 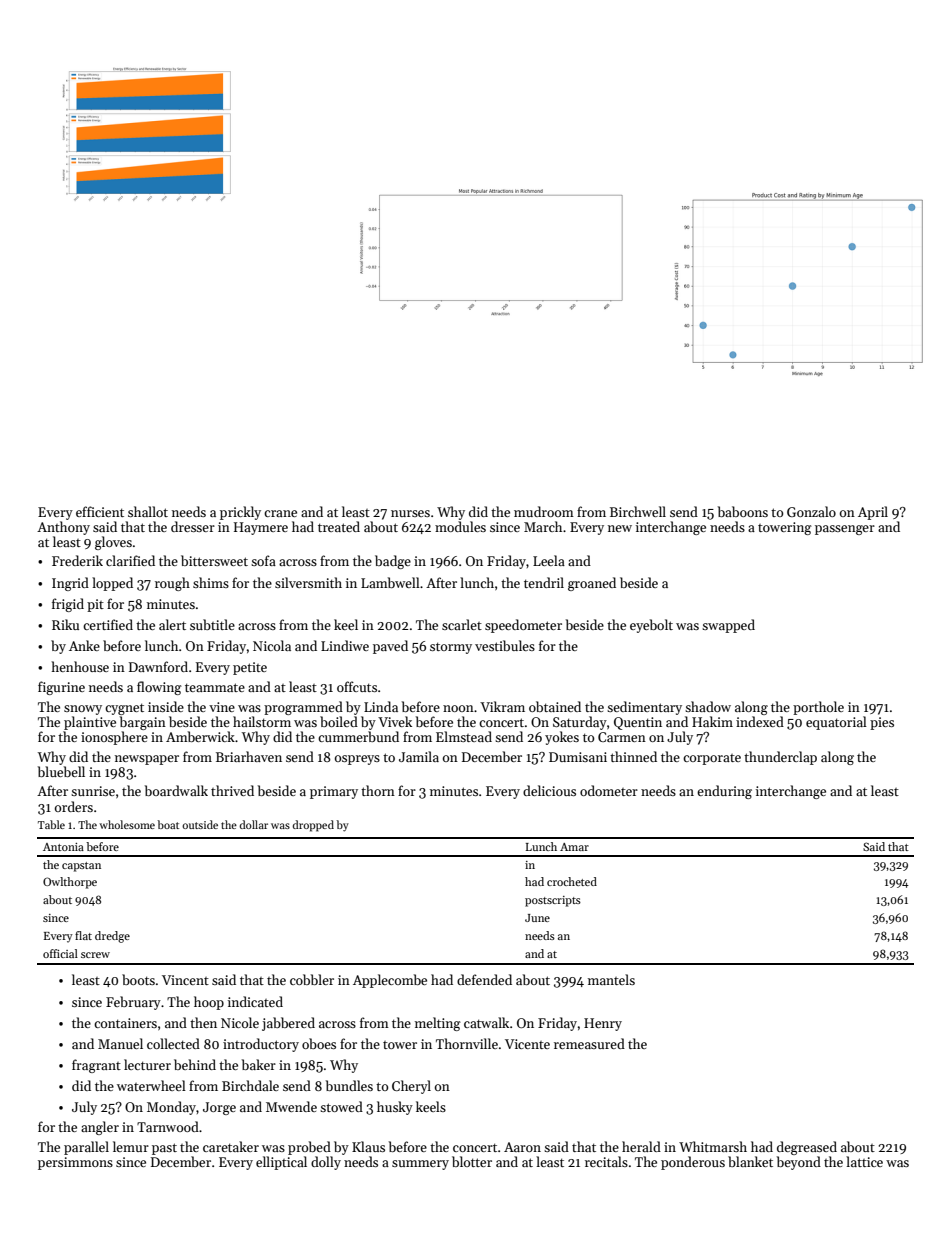 What do you see at coordinates (505, 645) in the image?
I see `vestibules` at bounding box center [505, 645].
